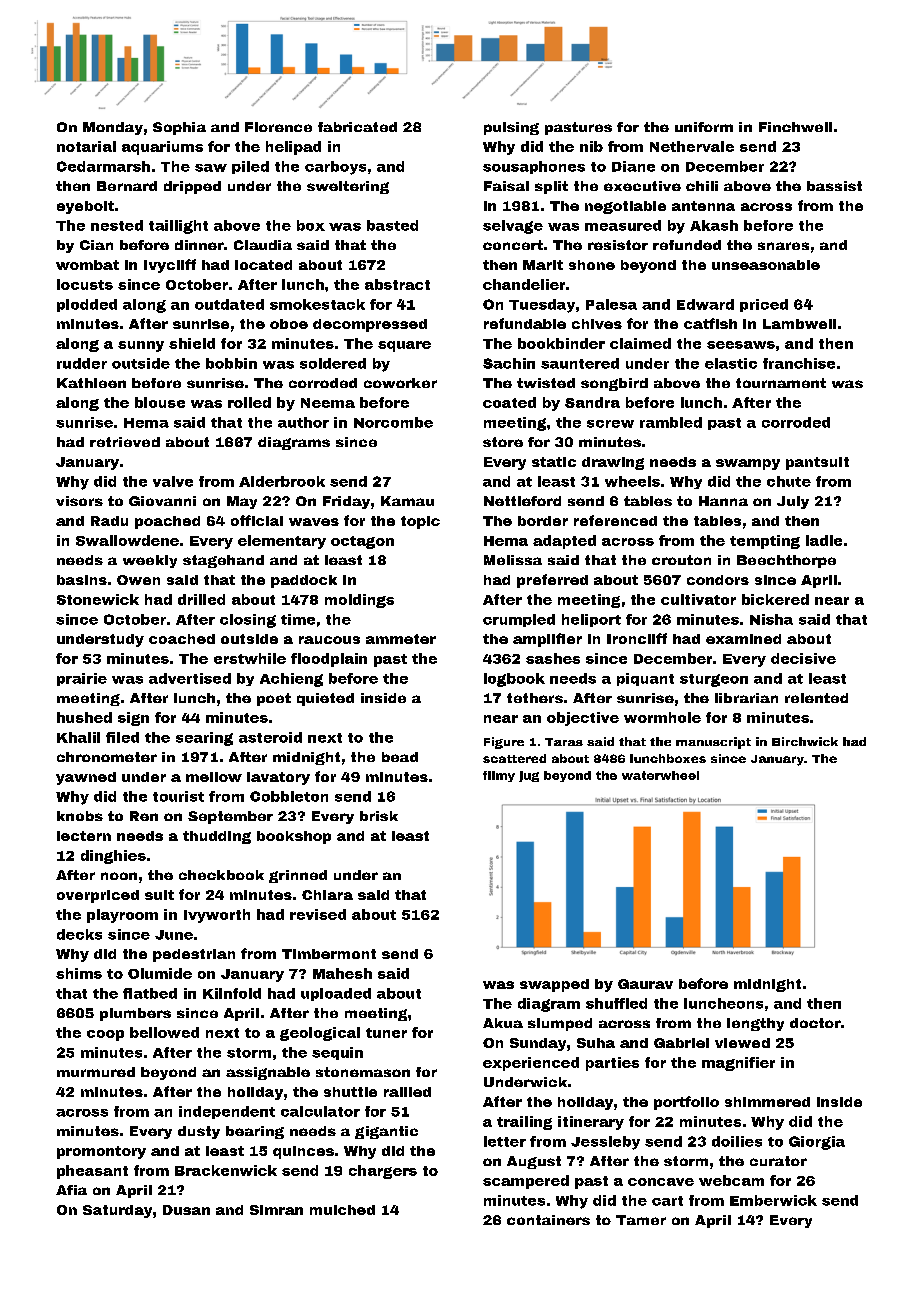 This page has height=1308, width=924. Describe the element at coordinates (529, 776) in the page. I see `jug` at that location.
